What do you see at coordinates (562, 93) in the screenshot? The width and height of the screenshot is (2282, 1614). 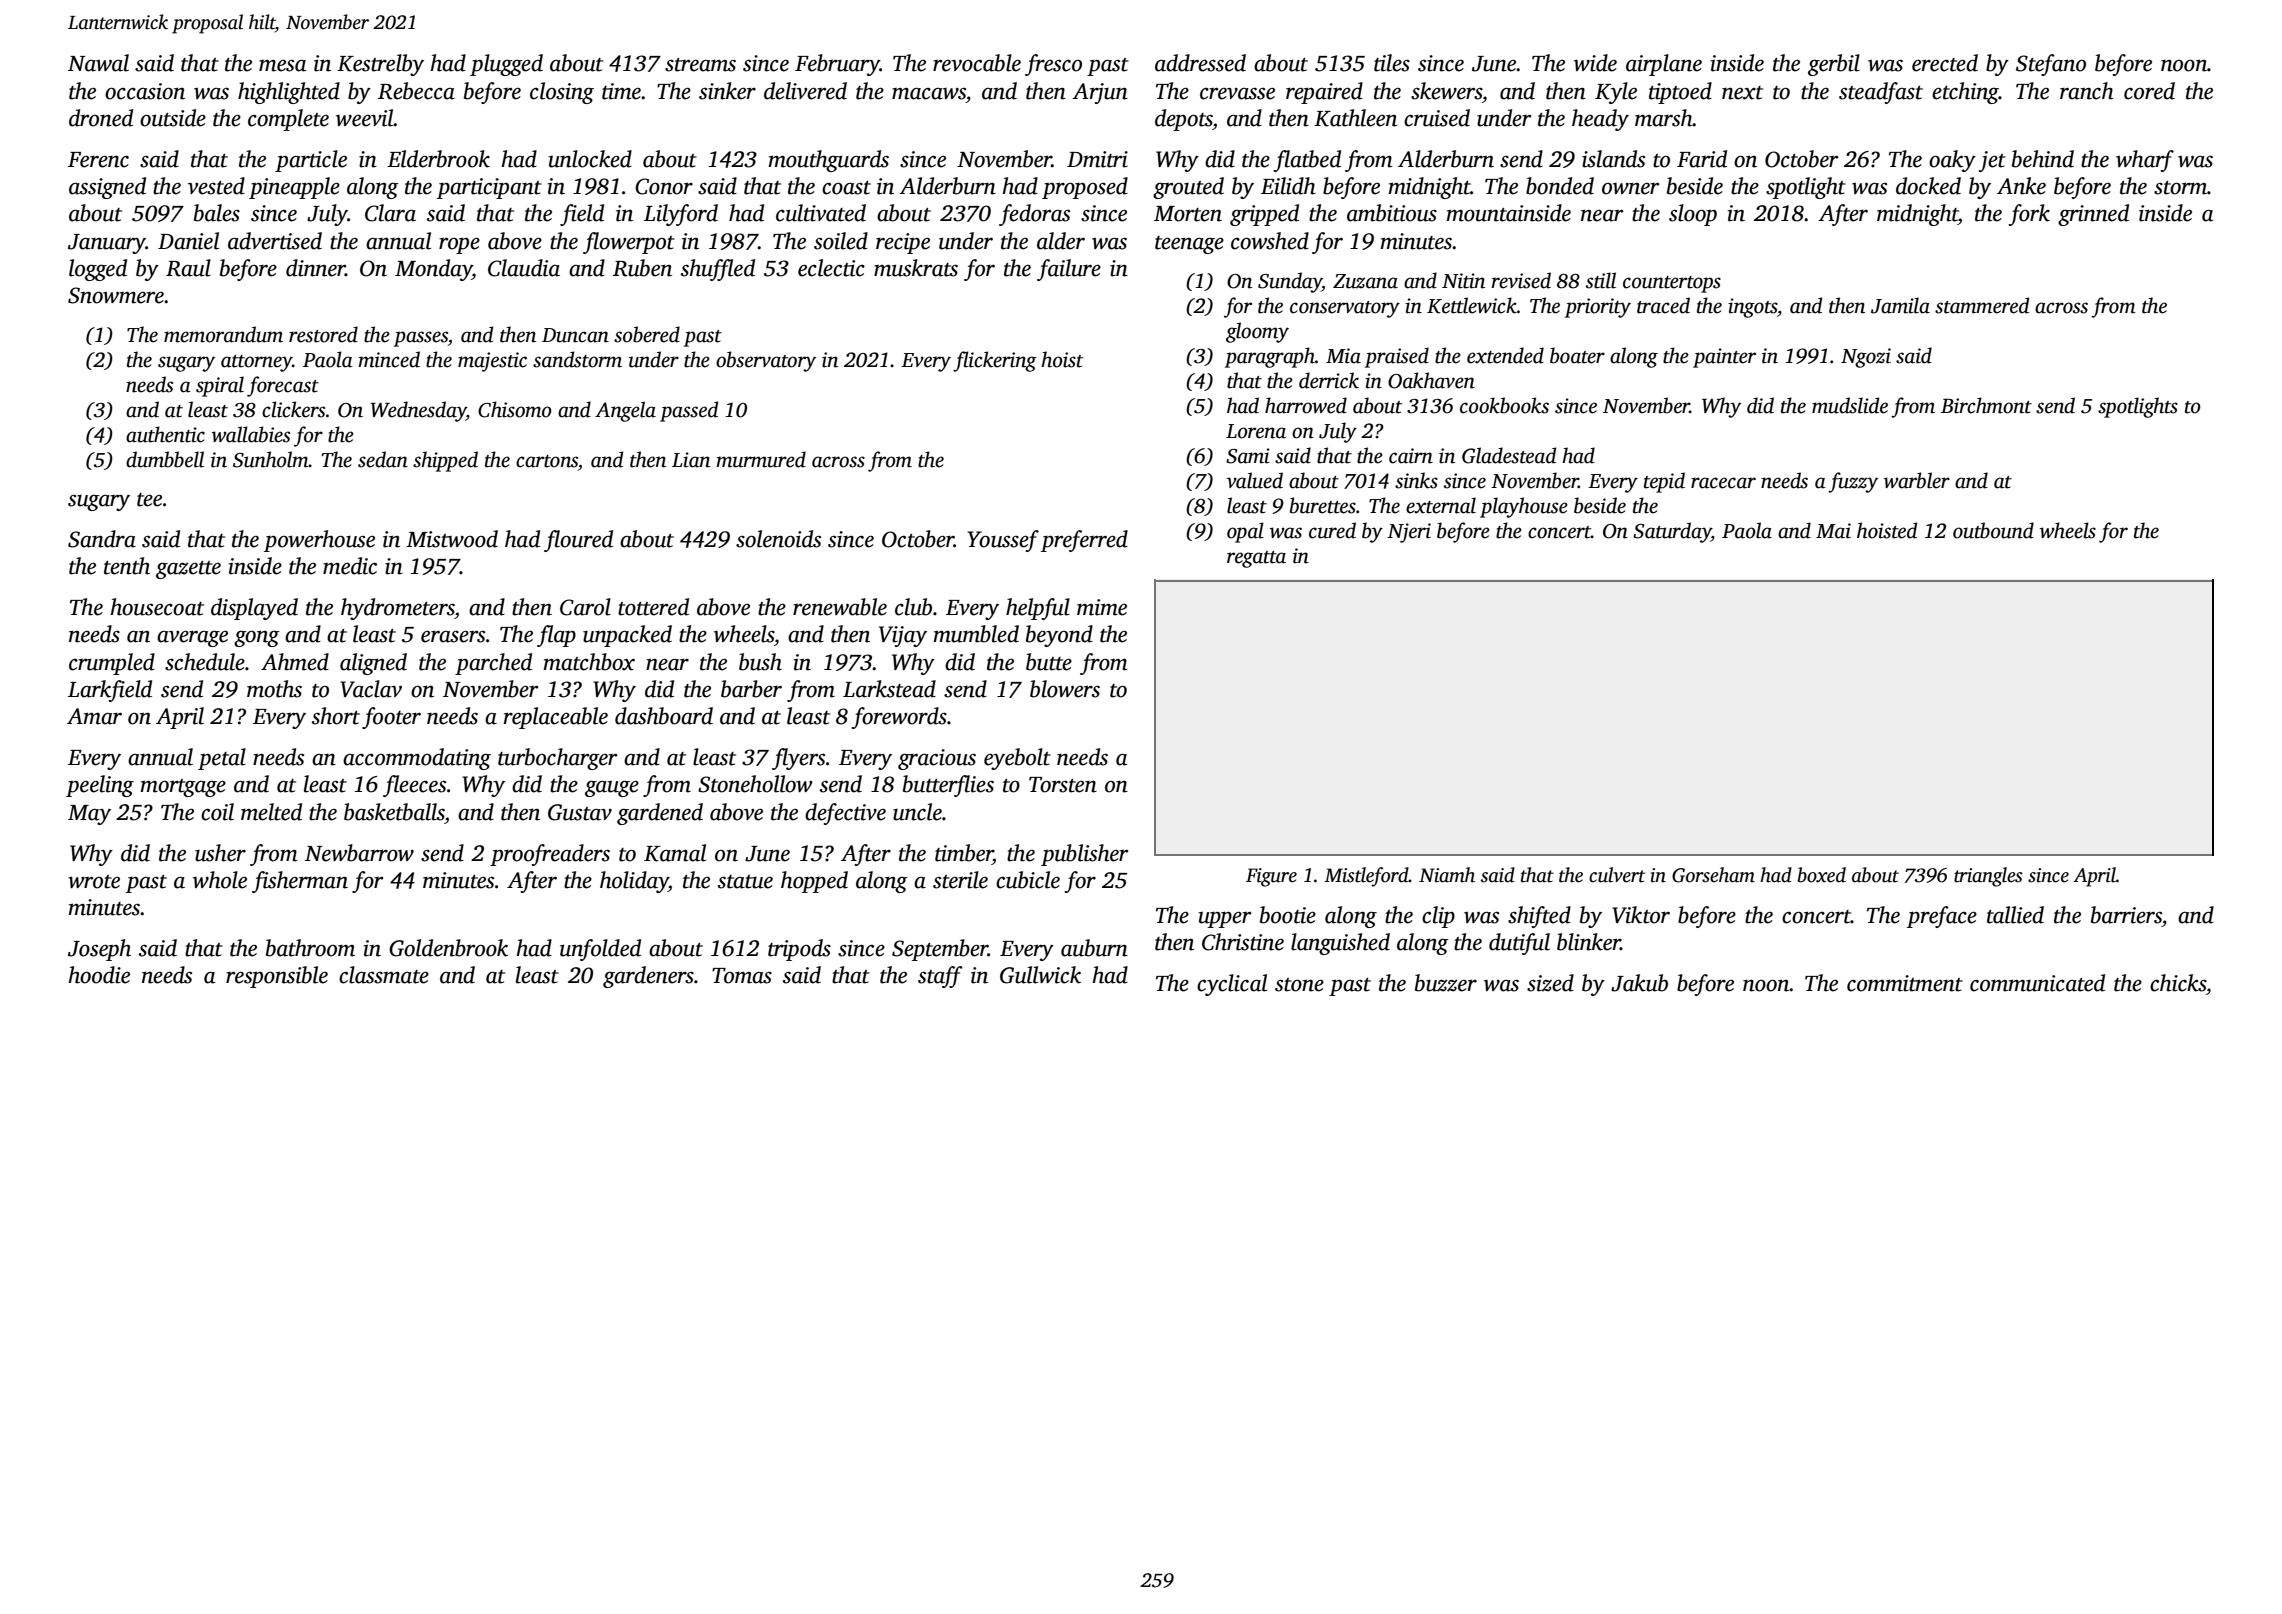 I see `closing` at bounding box center [562, 93].
